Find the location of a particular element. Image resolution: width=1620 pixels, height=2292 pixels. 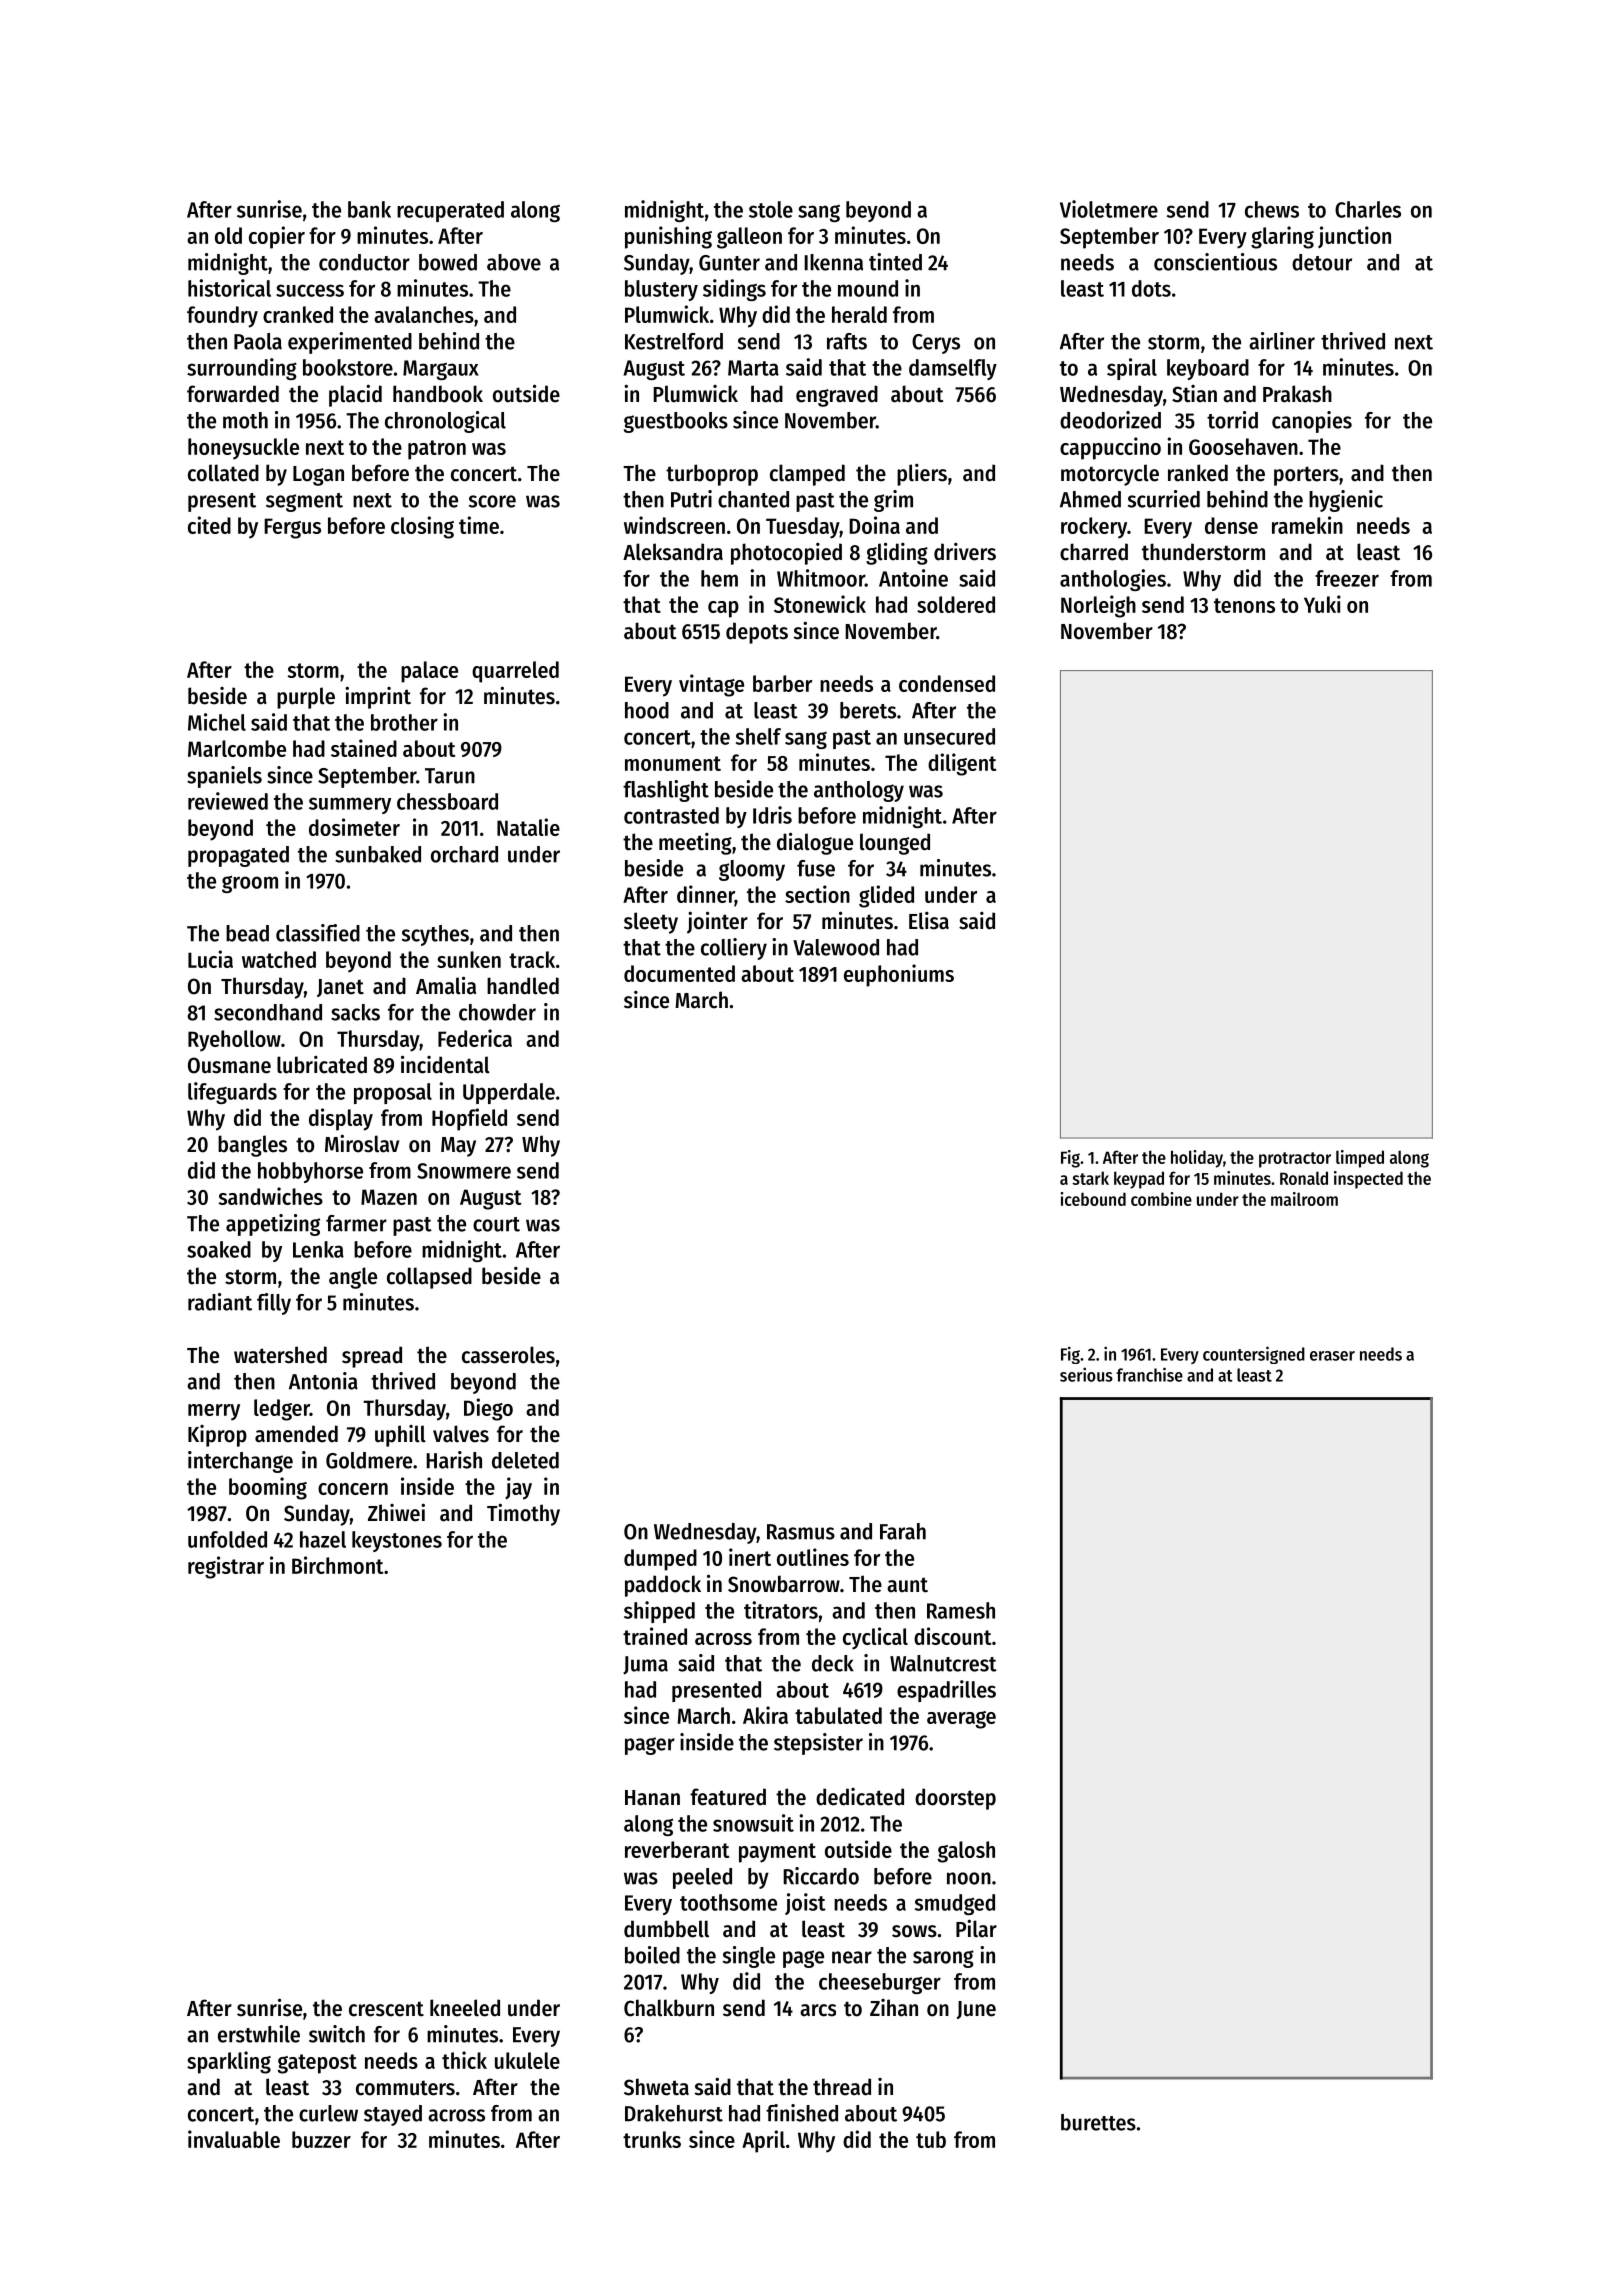

stole is located at coordinates (771, 209).
